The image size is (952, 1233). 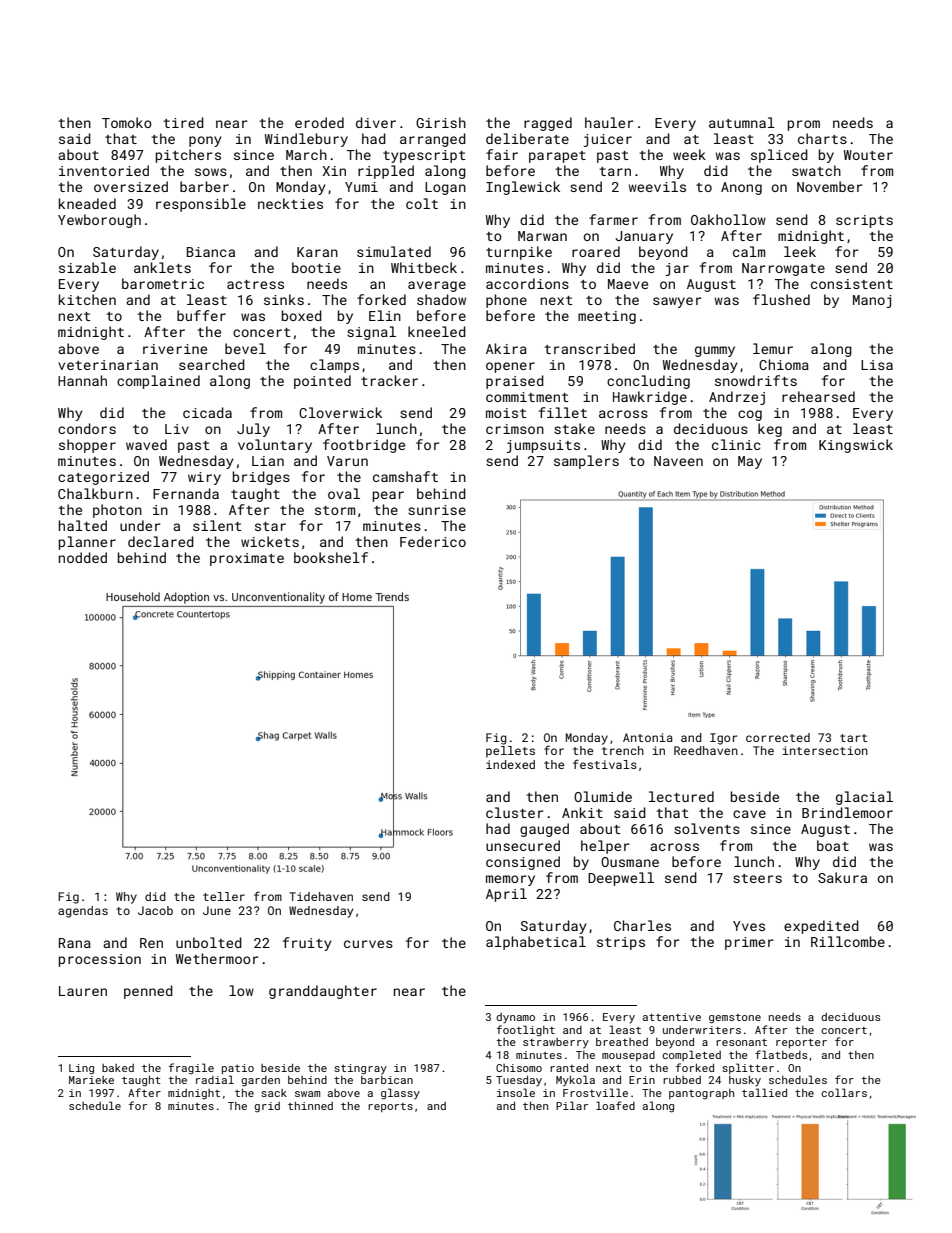 What do you see at coordinates (91, 1080) in the screenshot?
I see `Marieke` at bounding box center [91, 1080].
